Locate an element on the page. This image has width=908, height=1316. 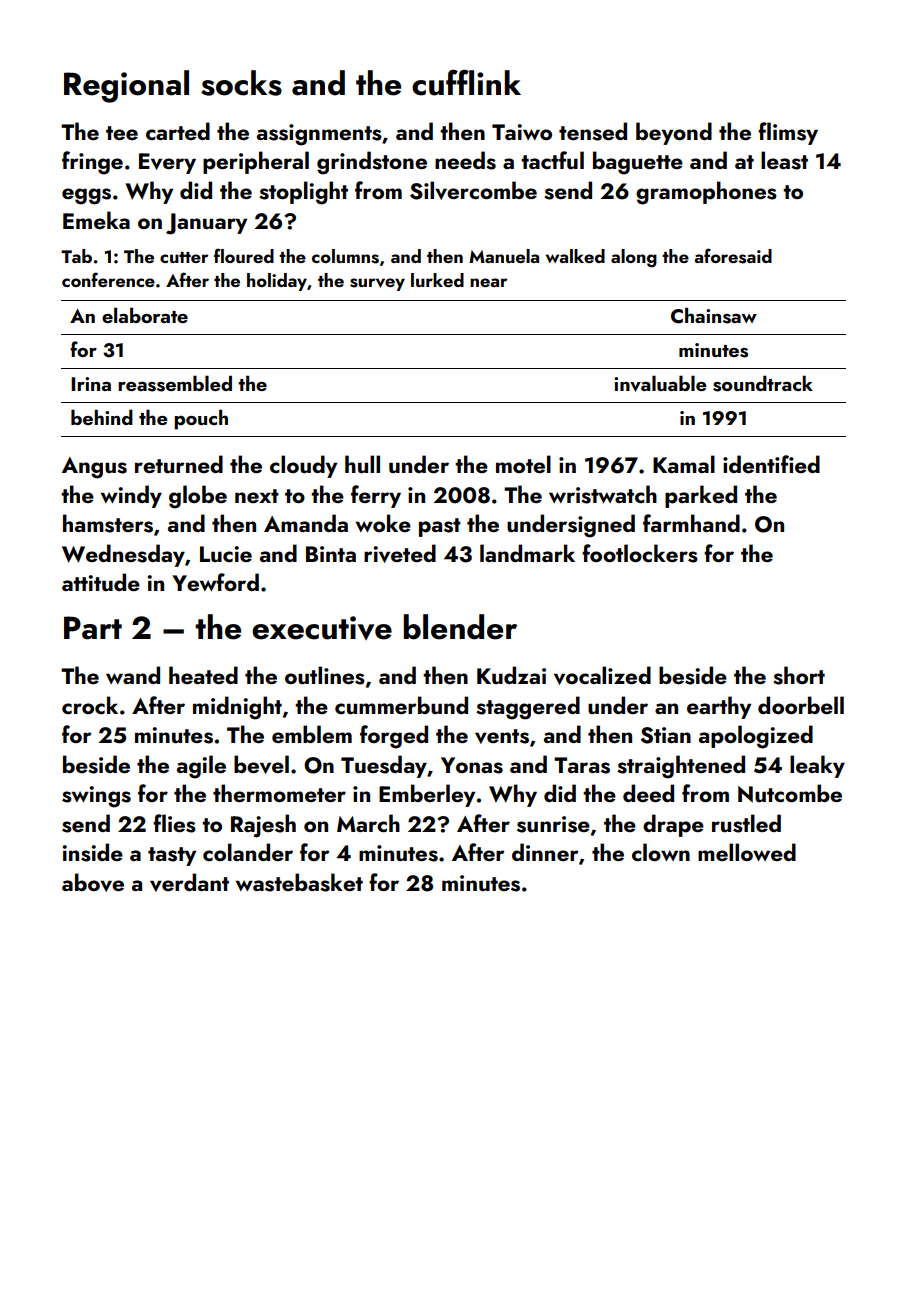
above is located at coordinates (93, 882).
